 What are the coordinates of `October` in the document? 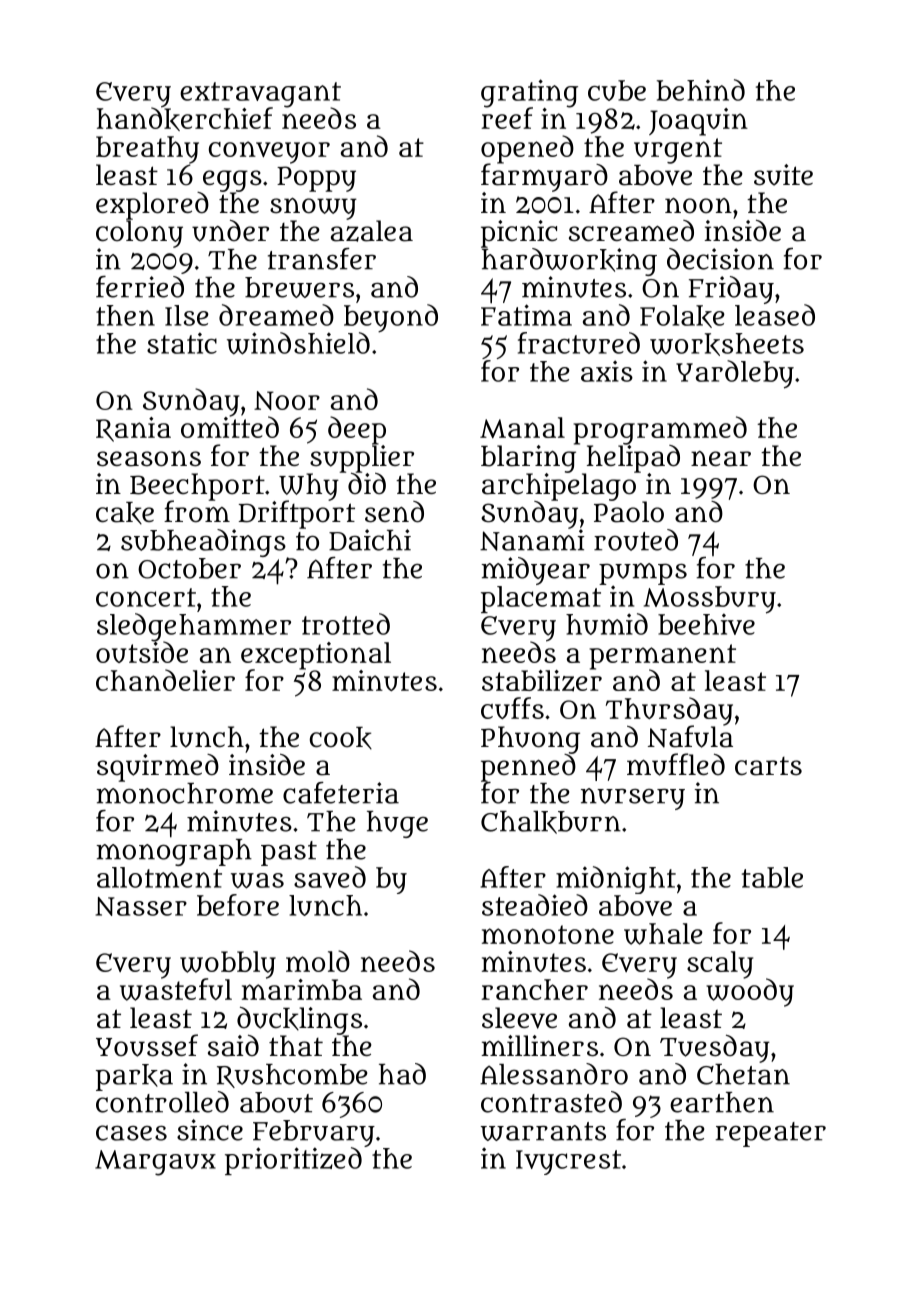 It's located at (189, 568).
